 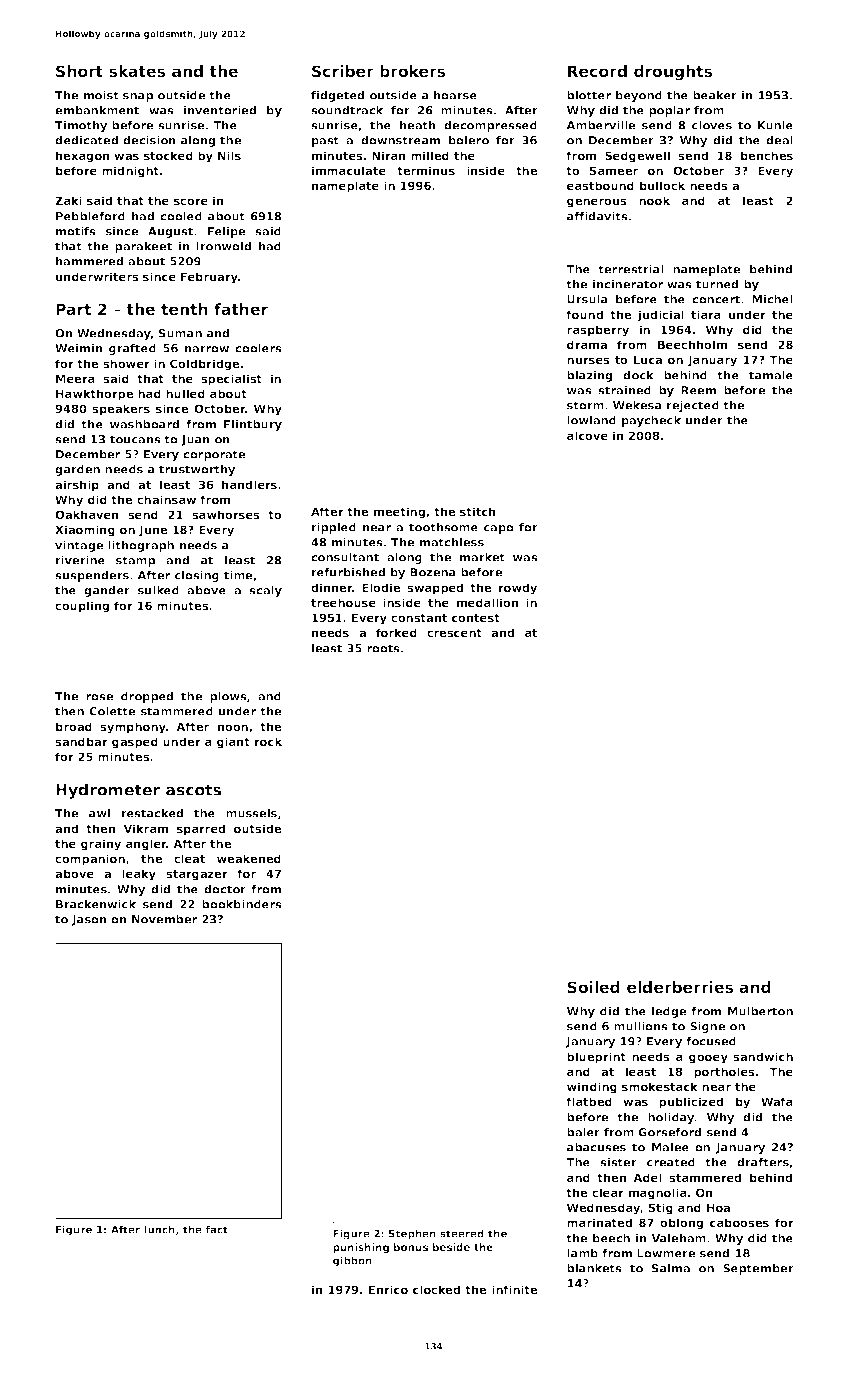 I want to click on Ursula, so click(x=587, y=299).
